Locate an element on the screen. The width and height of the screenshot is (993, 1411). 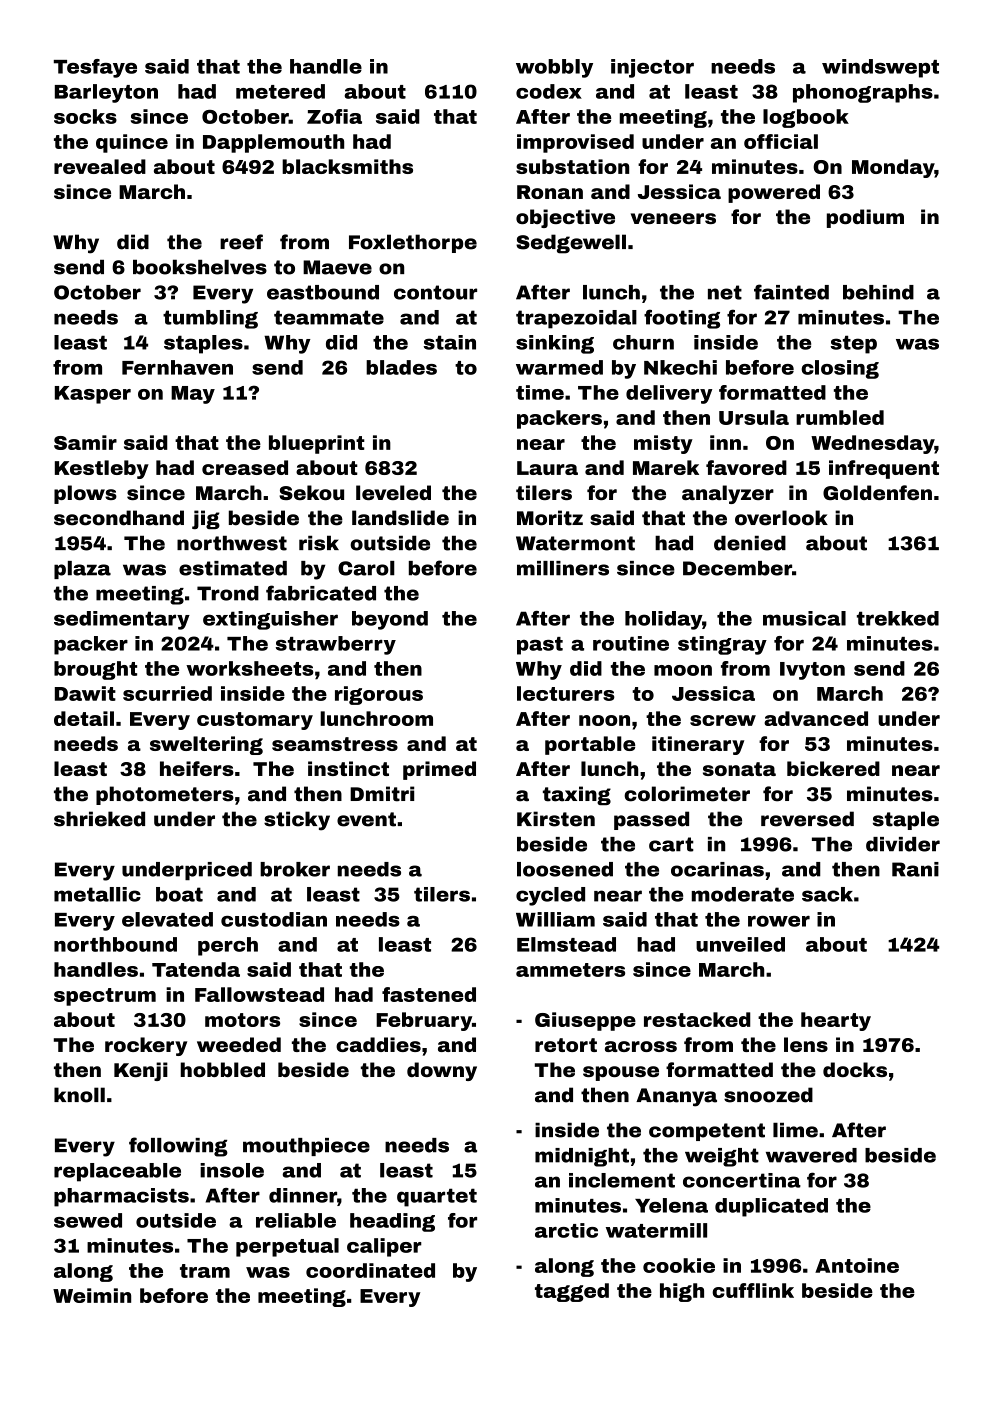
blacksmiths is located at coordinates (347, 166).
